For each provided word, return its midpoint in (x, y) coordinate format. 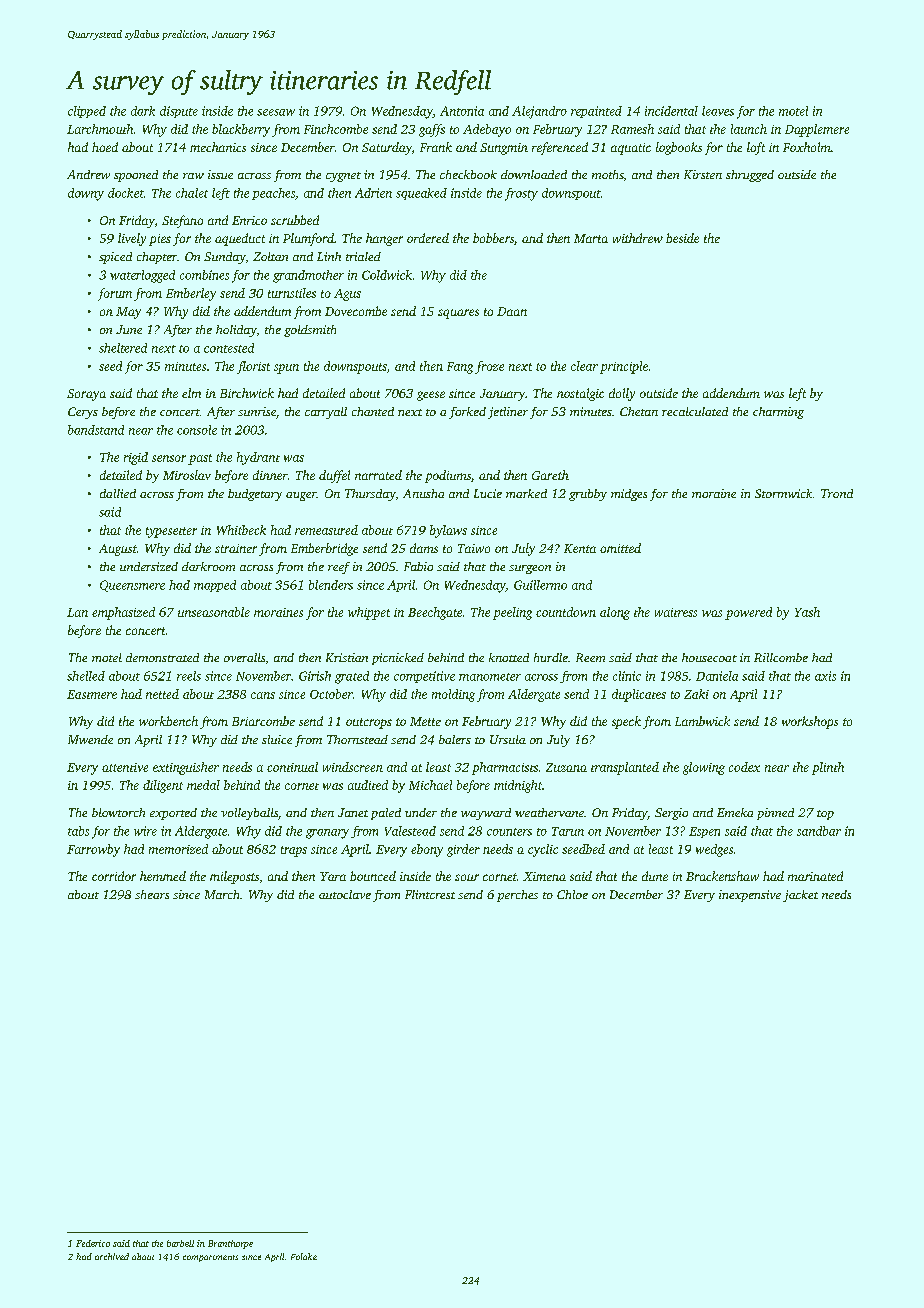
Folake (304, 1256)
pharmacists (505, 768)
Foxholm (807, 147)
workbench (168, 721)
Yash (807, 612)
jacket (800, 896)
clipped (87, 112)
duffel (334, 476)
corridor (114, 876)
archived (112, 1256)
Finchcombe (336, 129)
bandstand (96, 430)
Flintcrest (430, 894)
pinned (775, 814)
